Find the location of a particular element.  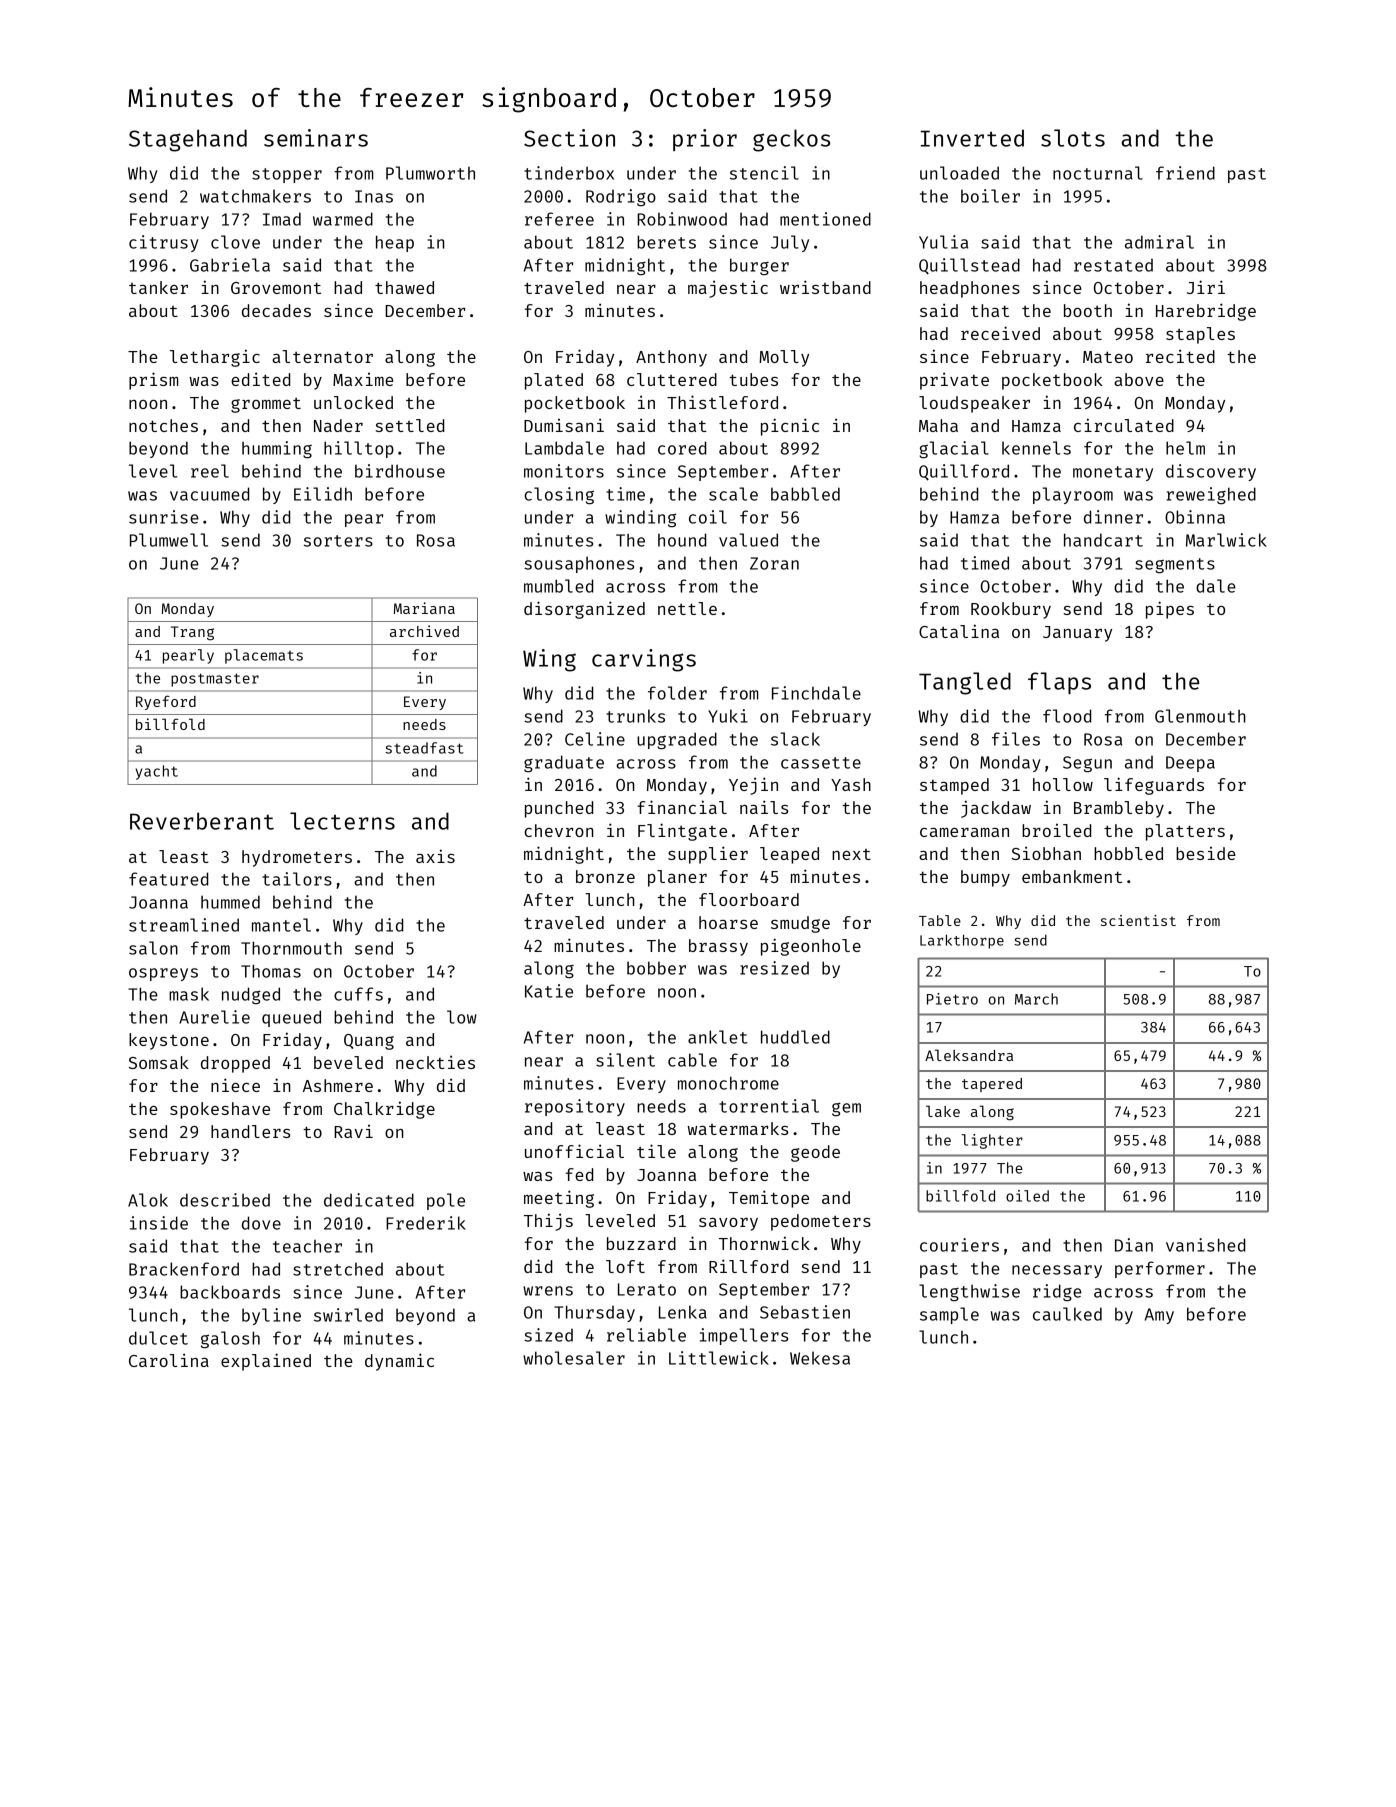

Maxime is located at coordinates (363, 379).
